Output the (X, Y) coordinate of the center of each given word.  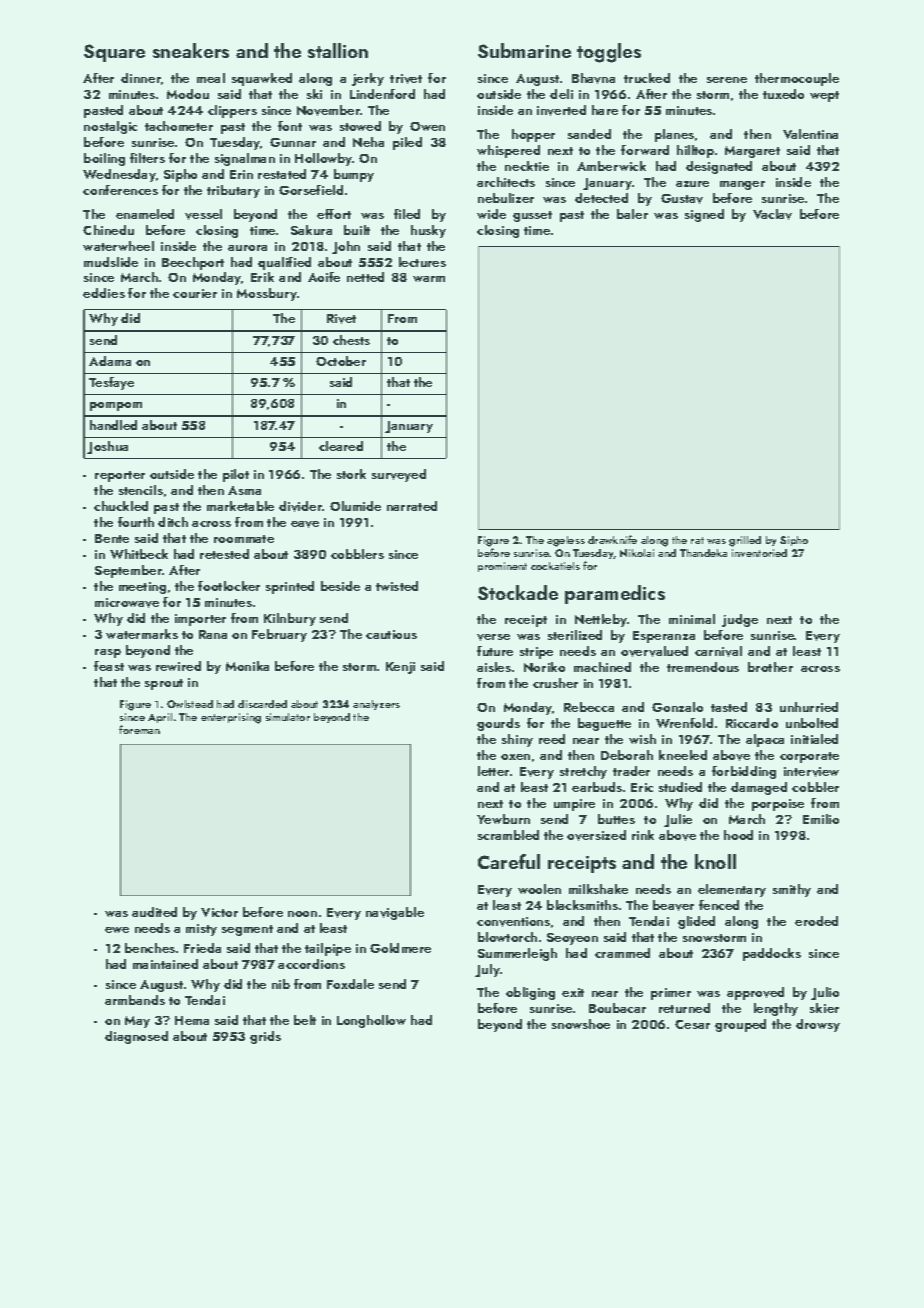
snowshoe (581, 1024)
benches (150, 948)
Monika (247, 666)
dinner (141, 78)
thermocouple (797, 79)
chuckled (121, 506)
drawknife (612, 539)
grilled (745, 541)
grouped (740, 1025)
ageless (566, 541)
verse (493, 637)
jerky (368, 79)
